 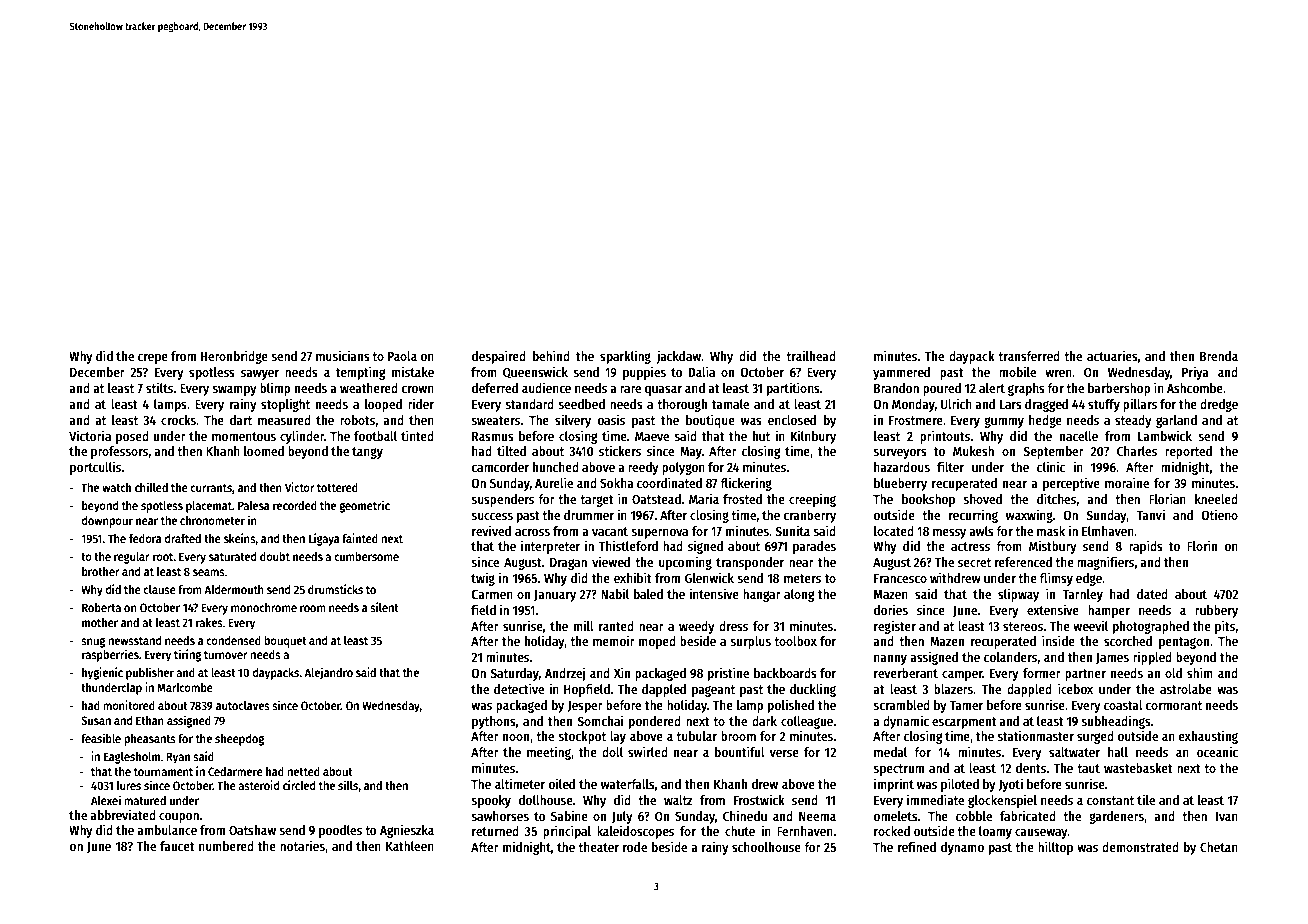 What do you see at coordinates (799, 595) in the document?
I see `along` at bounding box center [799, 595].
